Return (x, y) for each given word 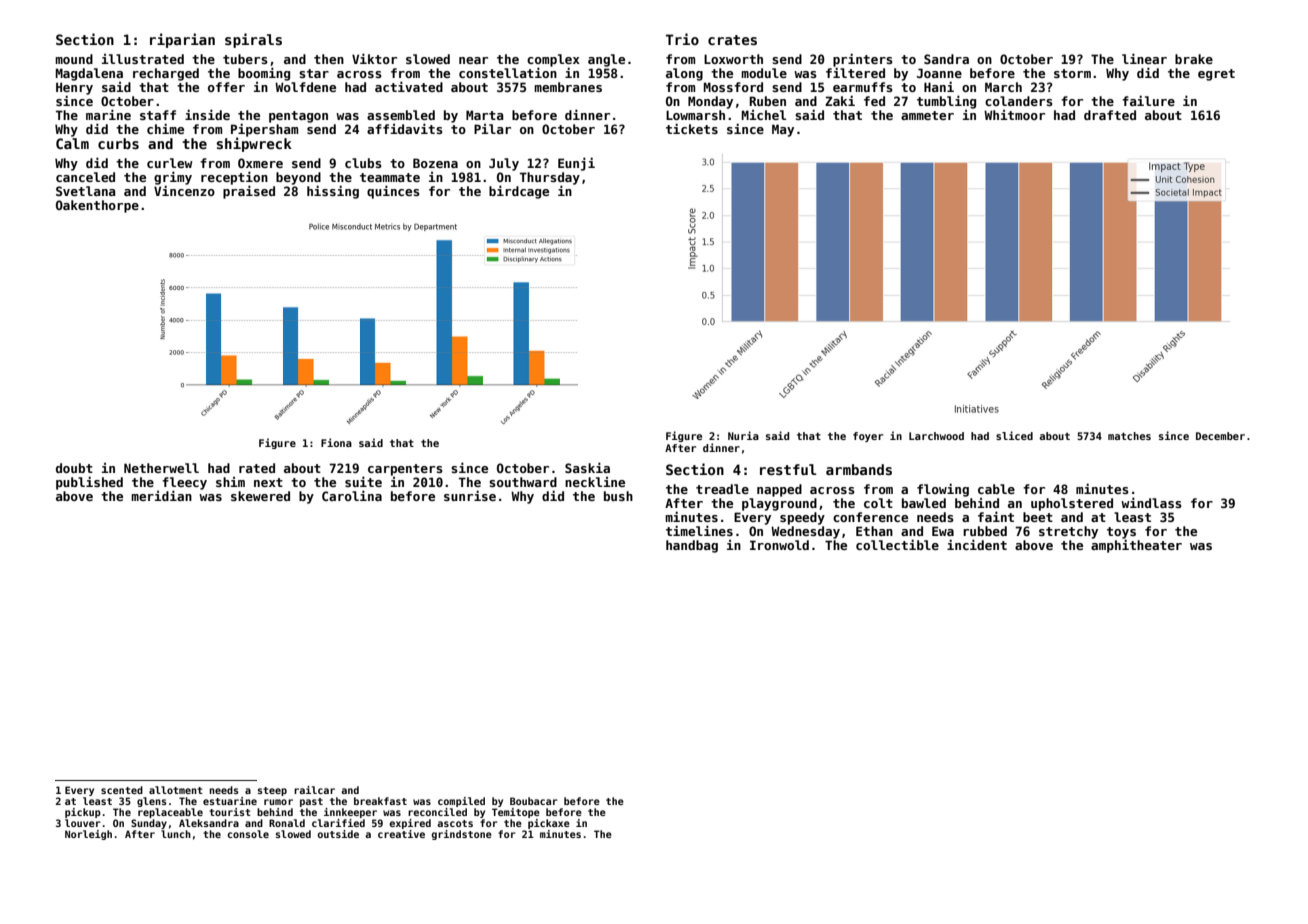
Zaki (840, 100)
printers (863, 60)
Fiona (336, 442)
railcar (314, 790)
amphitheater (1136, 546)
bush (618, 496)
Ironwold (779, 545)
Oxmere (260, 163)
